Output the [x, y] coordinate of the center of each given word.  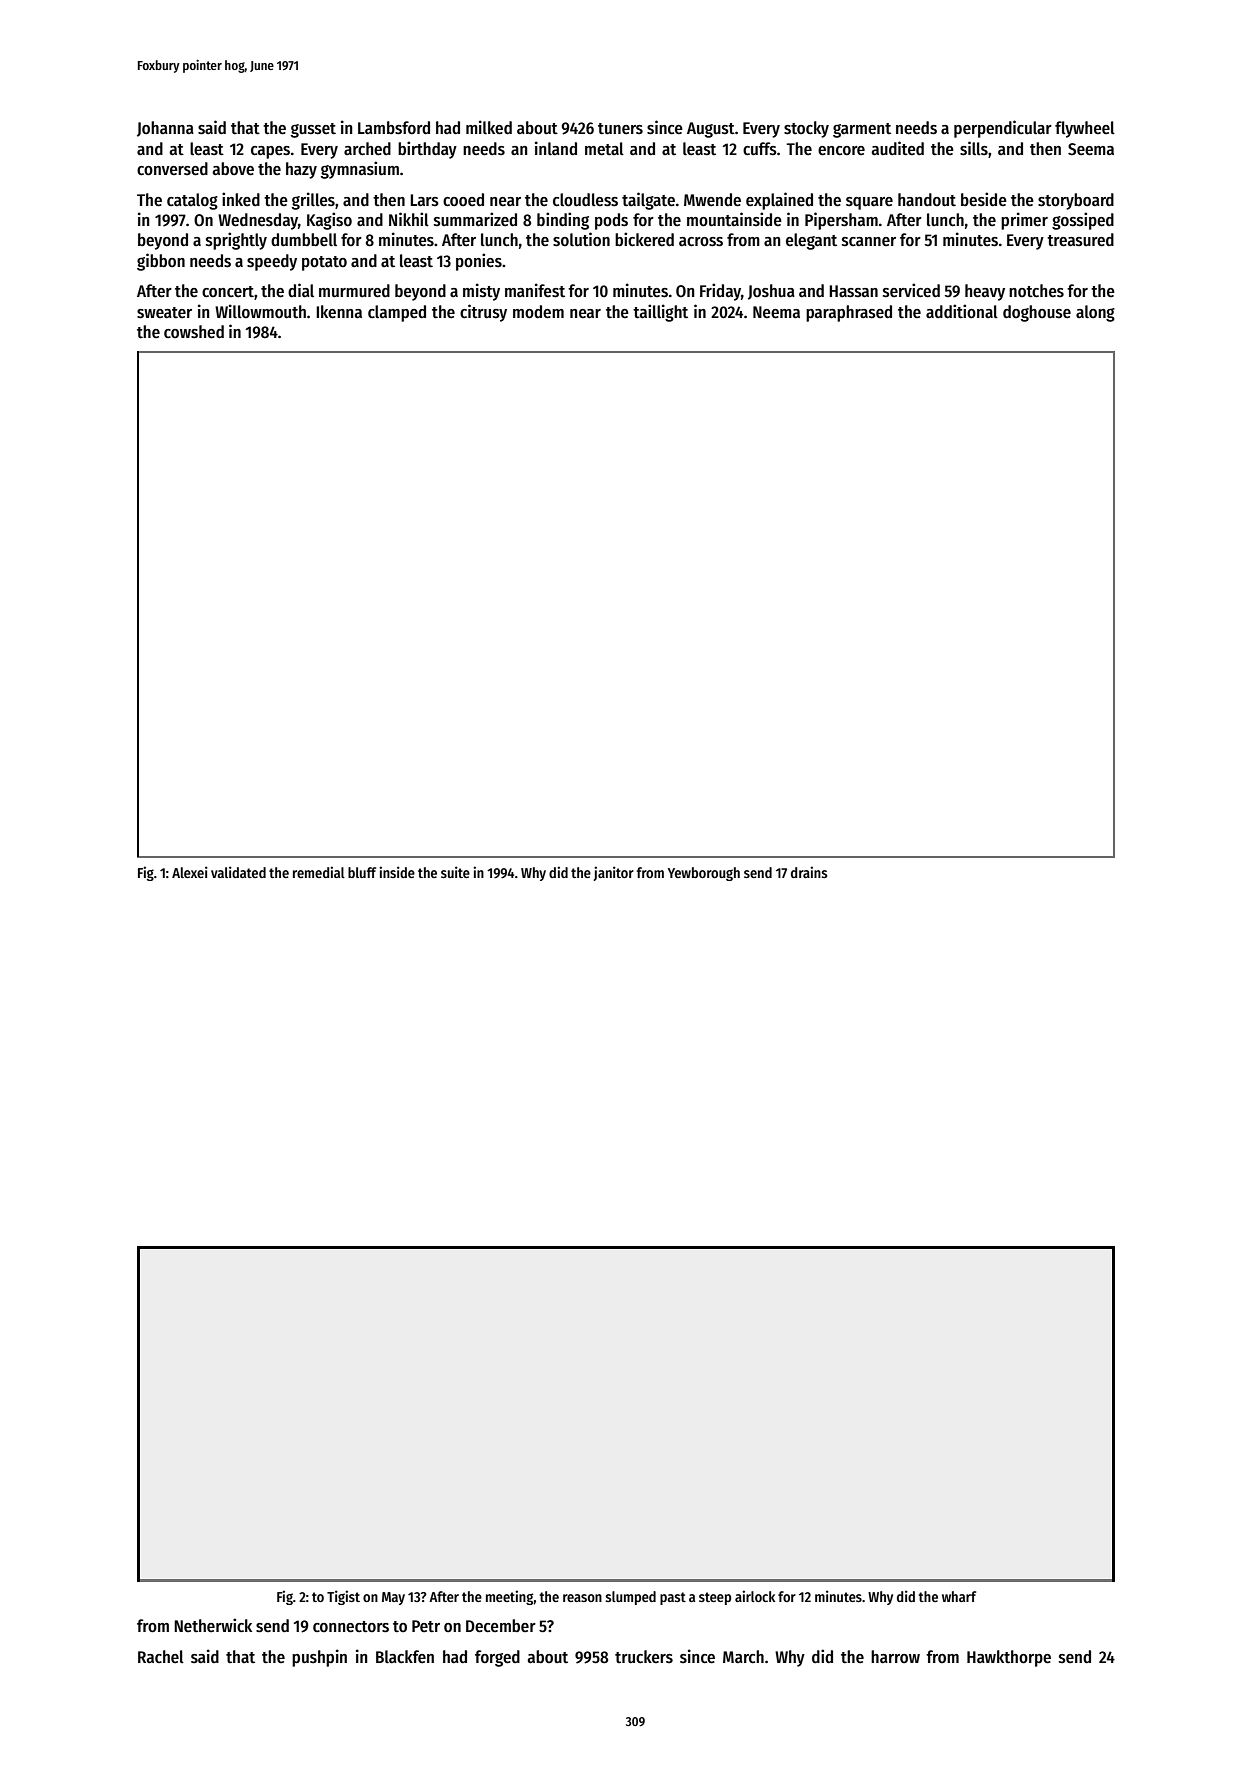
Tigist [343, 1597]
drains [809, 872]
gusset [313, 130]
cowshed [194, 332]
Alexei [190, 872]
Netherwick [213, 1625]
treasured [1080, 240]
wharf [959, 1596]
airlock [755, 1596]
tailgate [648, 201]
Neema [776, 312]
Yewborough [704, 874]
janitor [614, 873]
